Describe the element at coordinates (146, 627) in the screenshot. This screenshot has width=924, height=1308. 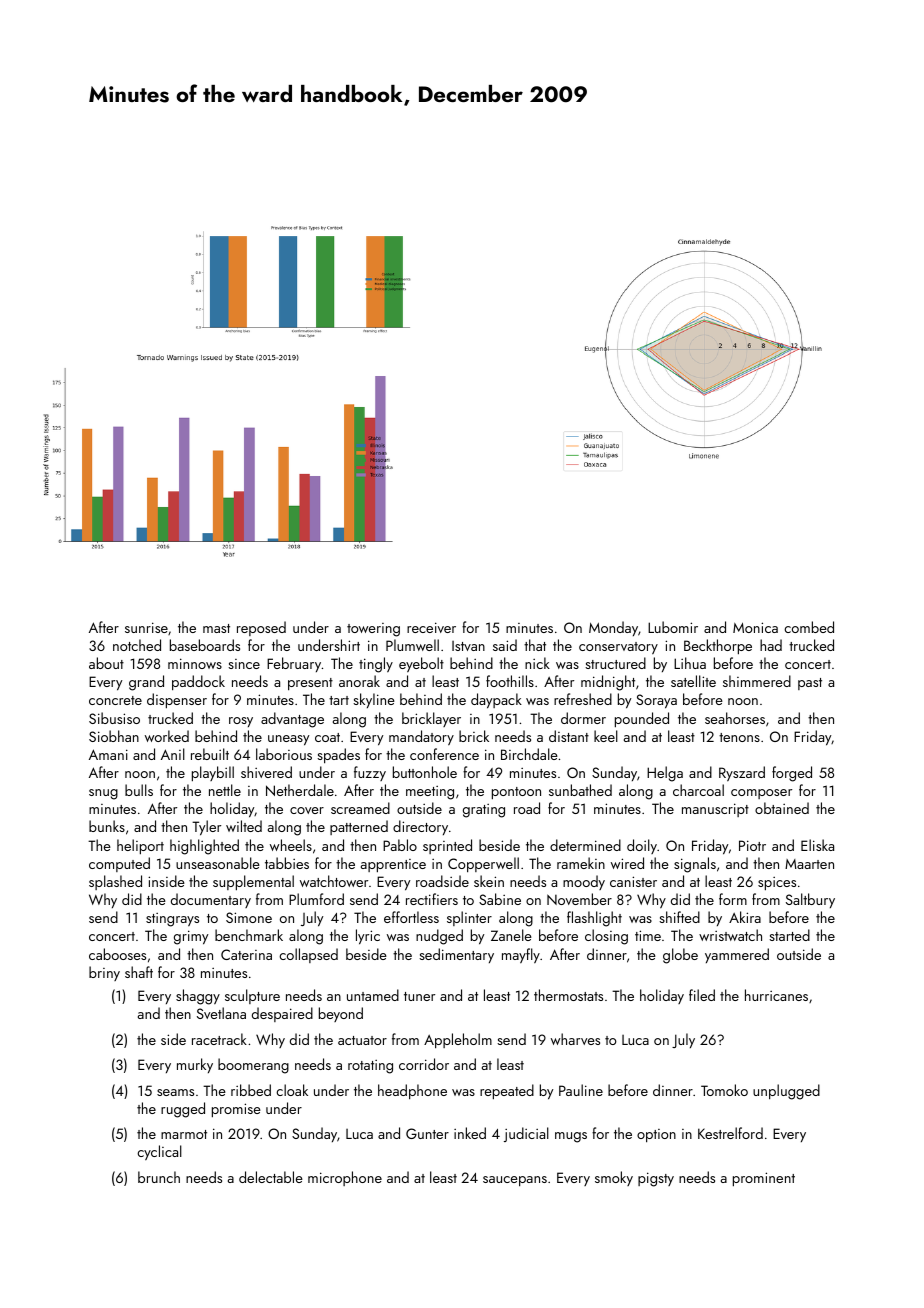
I see `sunrise` at that location.
